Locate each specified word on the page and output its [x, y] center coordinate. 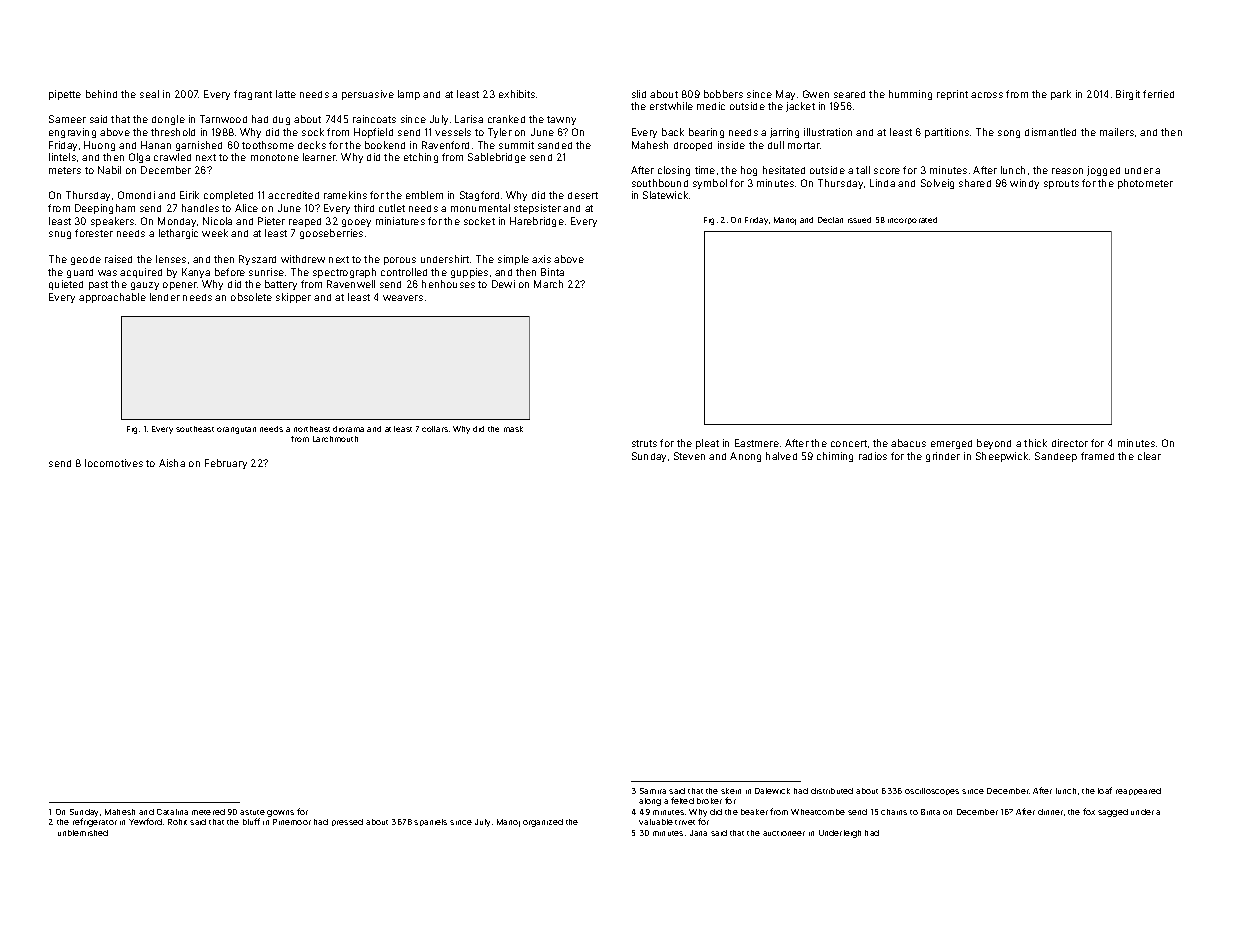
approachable [112, 298]
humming [910, 95]
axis [541, 259]
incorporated [912, 220]
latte [286, 94]
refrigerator [95, 822]
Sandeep [1056, 457]
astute [252, 812]
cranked [506, 119]
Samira [653, 791]
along [650, 802]
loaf [1105, 790]
